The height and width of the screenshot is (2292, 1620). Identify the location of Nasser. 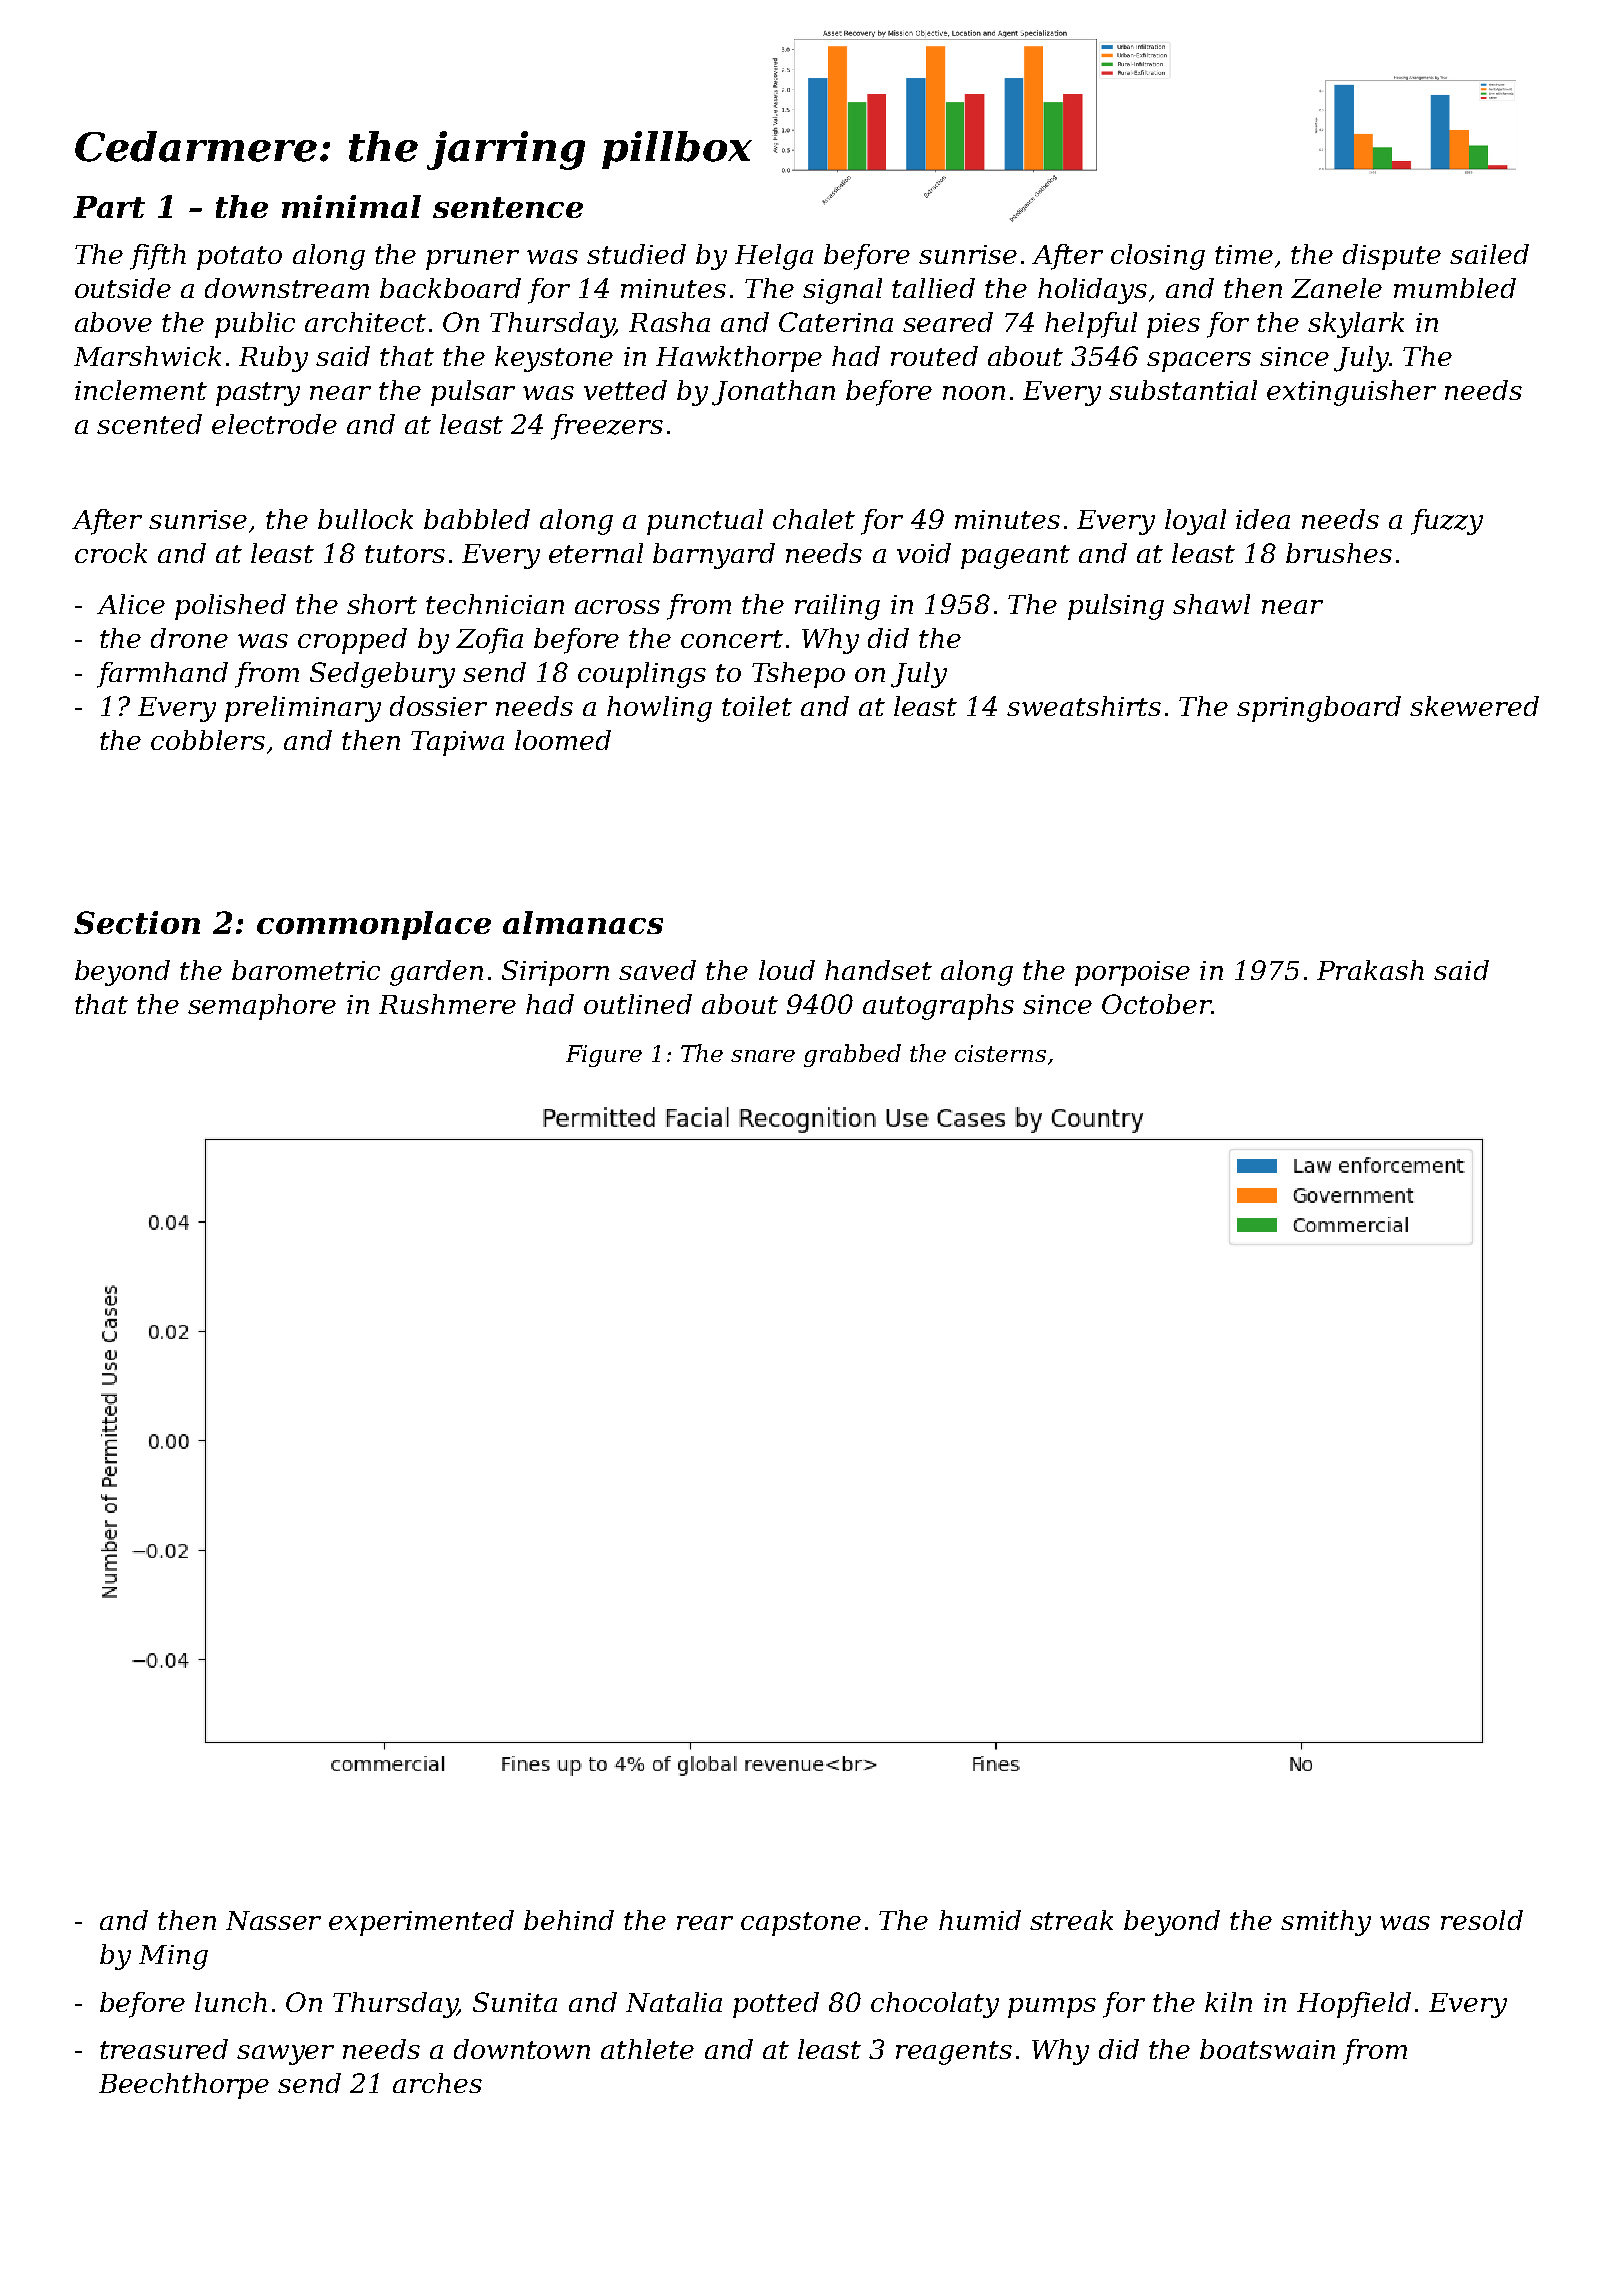
(273, 1920).
